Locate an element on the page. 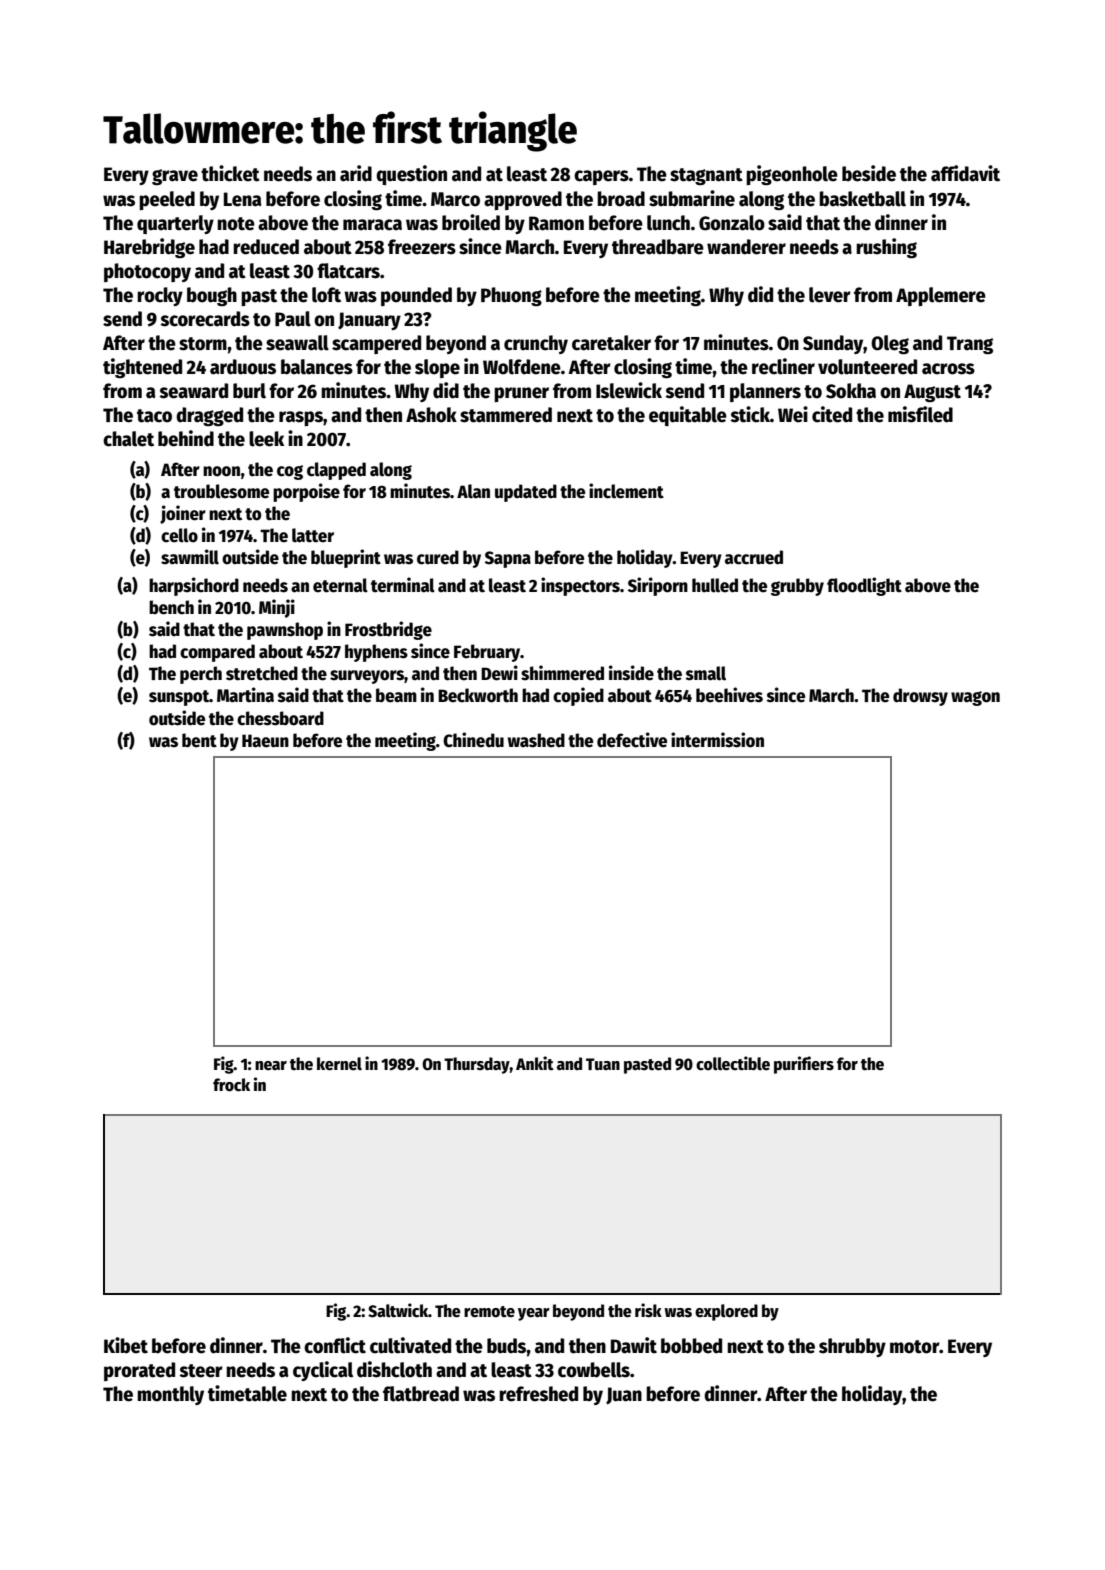 The image size is (1105, 1570). motor is located at coordinates (914, 1347).
